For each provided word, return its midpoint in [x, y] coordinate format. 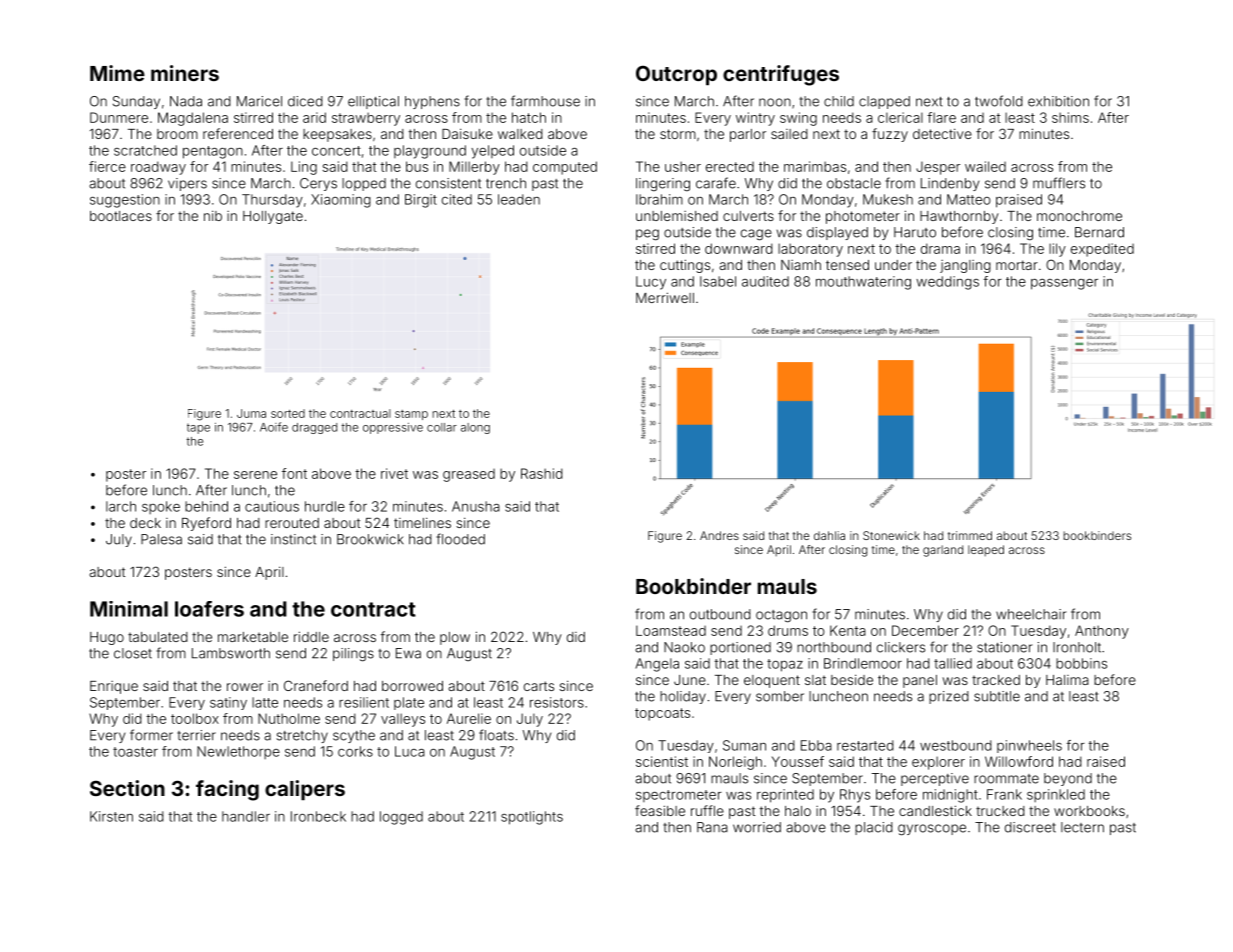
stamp [411, 415]
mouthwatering [863, 283]
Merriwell [665, 297]
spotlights [532, 818]
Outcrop [676, 75]
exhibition [1058, 101]
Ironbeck [318, 816]
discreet [1030, 827]
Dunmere [119, 117]
